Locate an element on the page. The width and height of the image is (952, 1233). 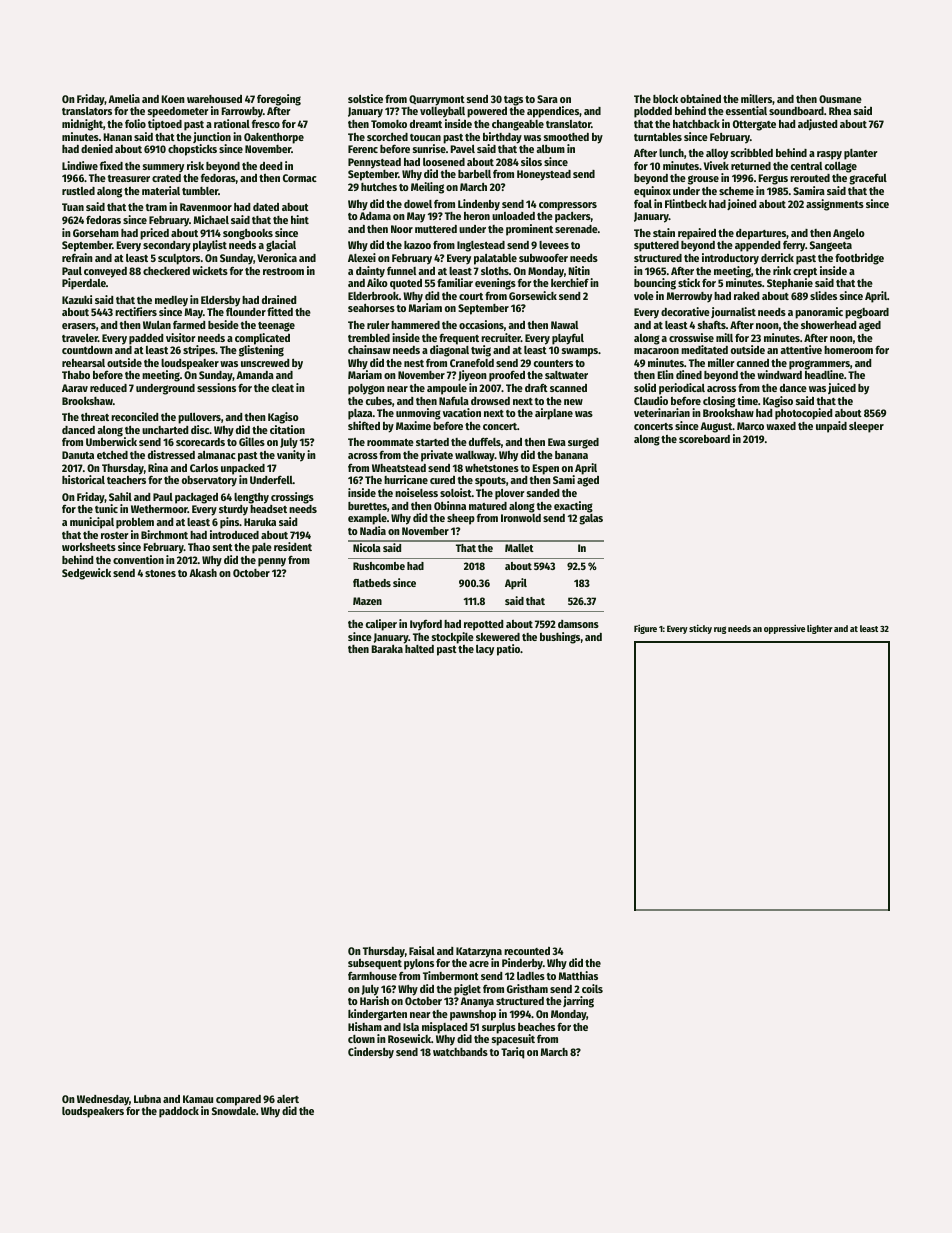
Aarav is located at coordinates (75, 388).
